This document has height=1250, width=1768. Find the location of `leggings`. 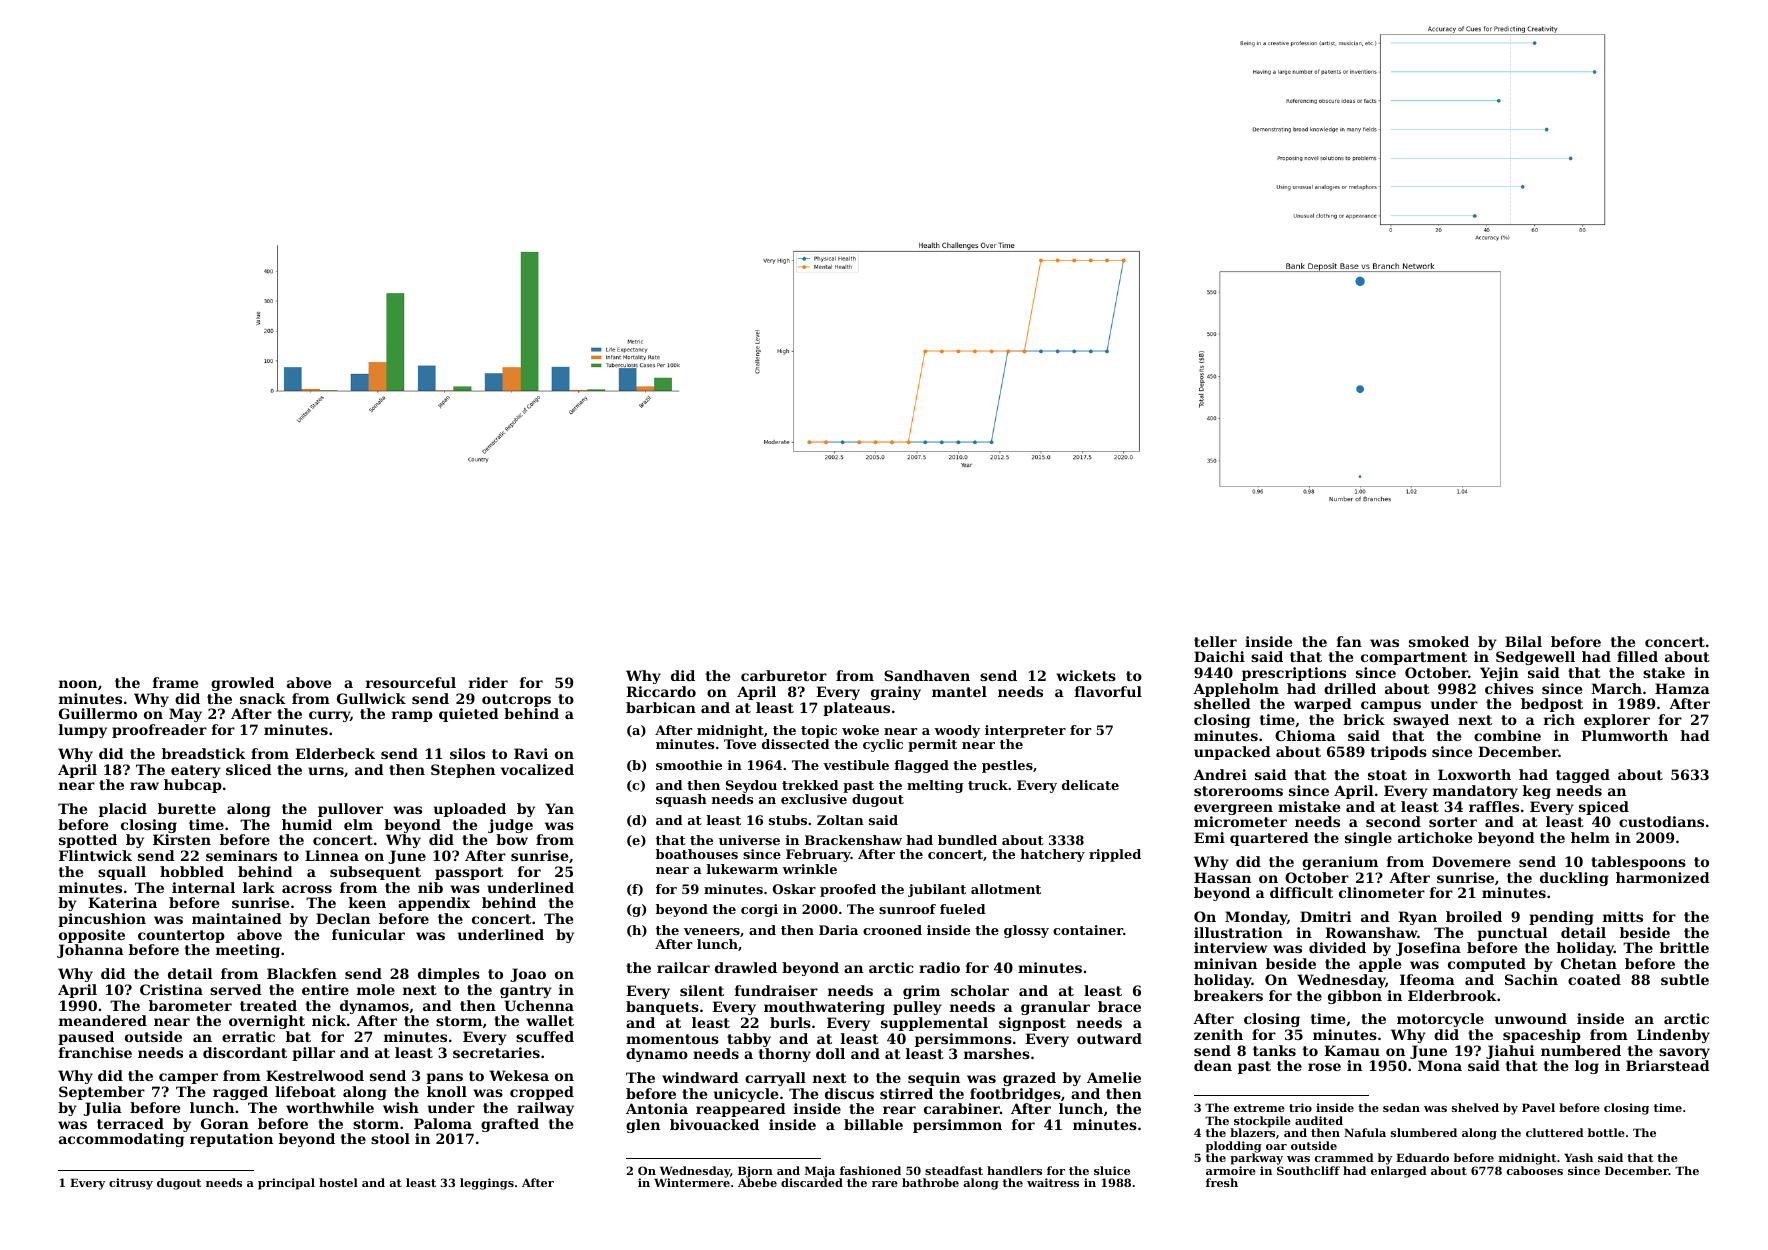

leggings is located at coordinates (487, 1184).
